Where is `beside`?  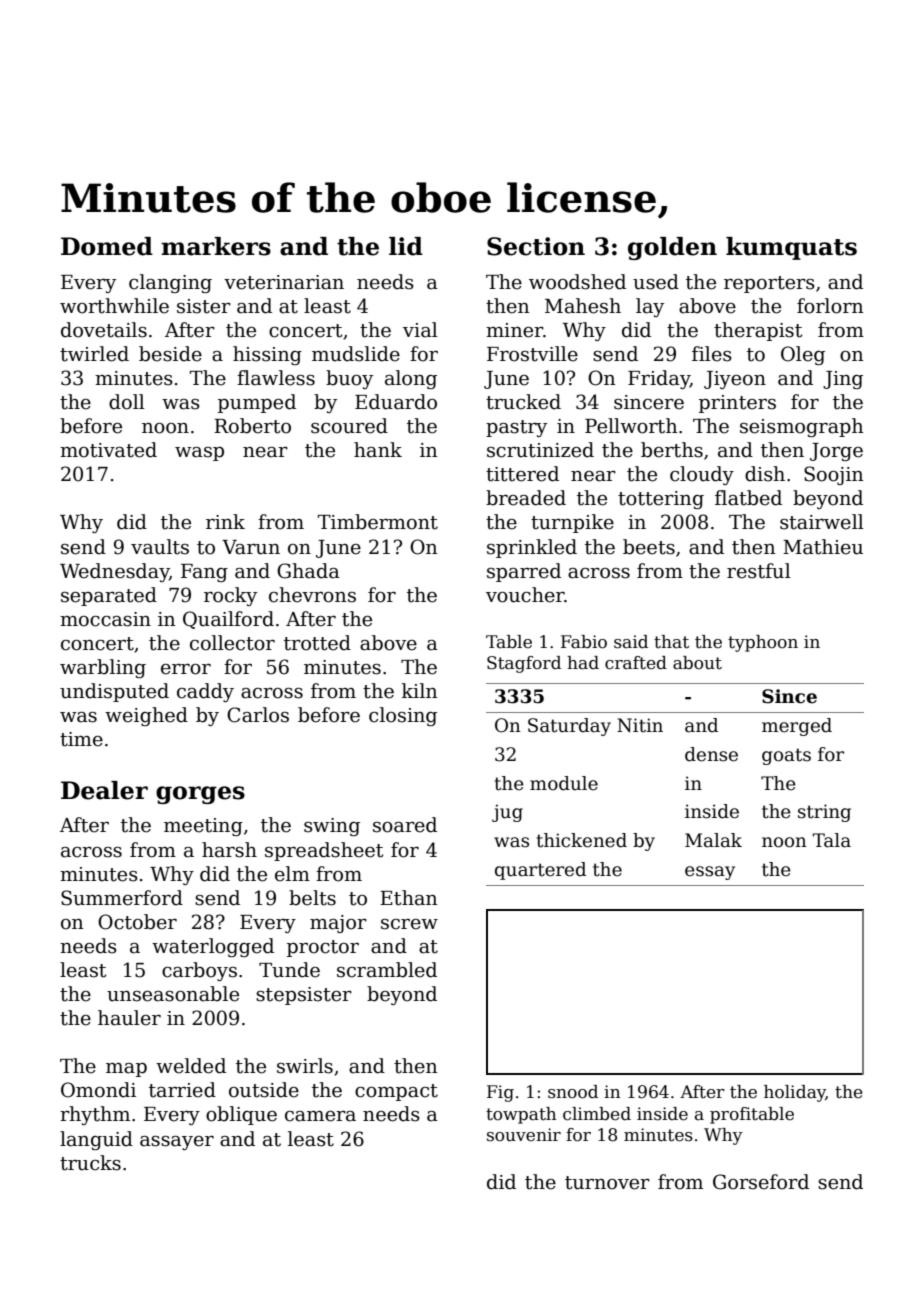
beside is located at coordinates (170, 354).
